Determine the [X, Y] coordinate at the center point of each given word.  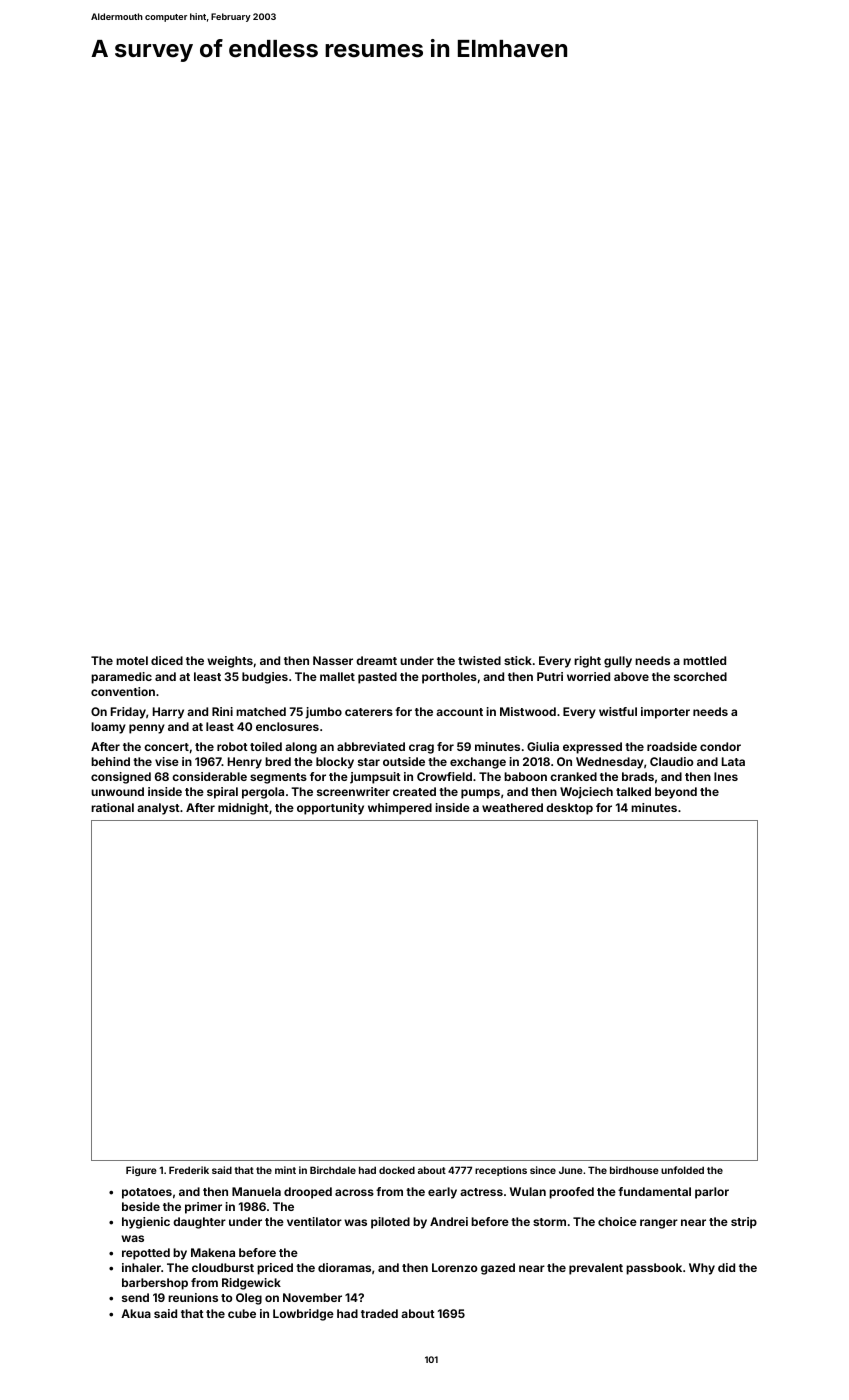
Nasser [333, 660]
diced [167, 660]
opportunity [330, 809]
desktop [569, 809]
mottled [704, 660]
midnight [243, 809]
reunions [193, 1297]
